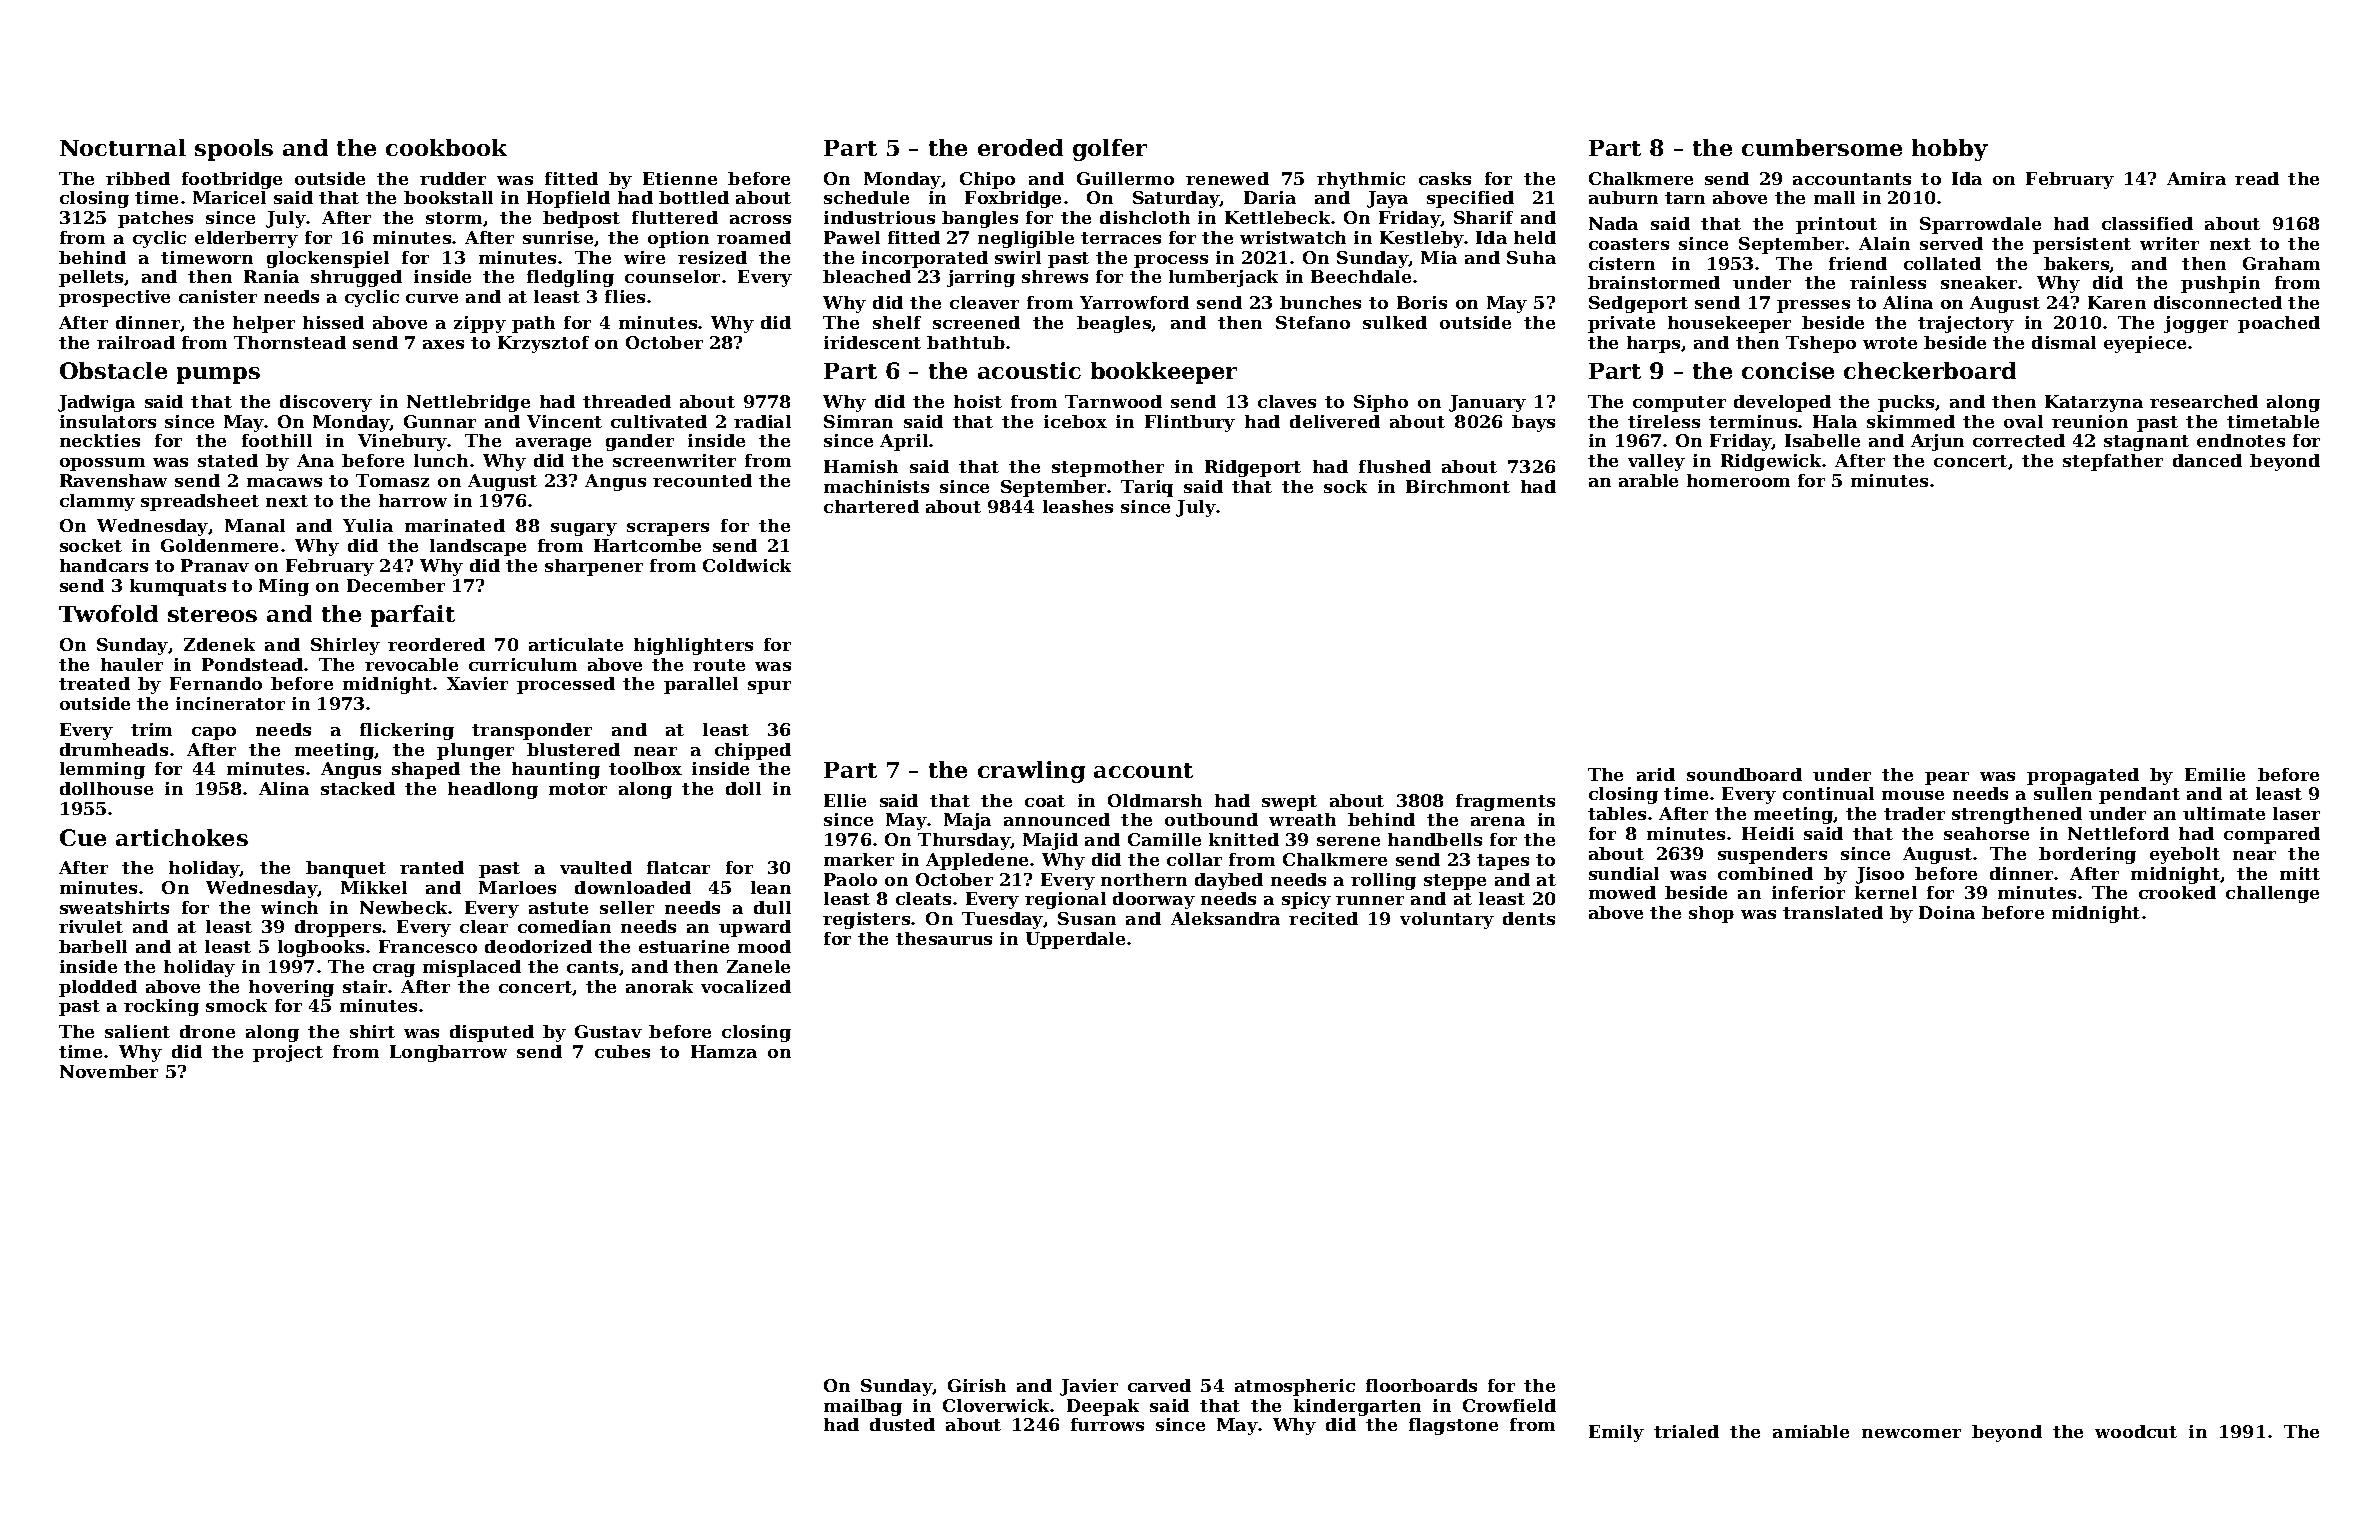 This screenshot has height=1540, width=2380. Describe the element at coordinates (724, 1051) in the screenshot. I see `Hamza` at that location.
